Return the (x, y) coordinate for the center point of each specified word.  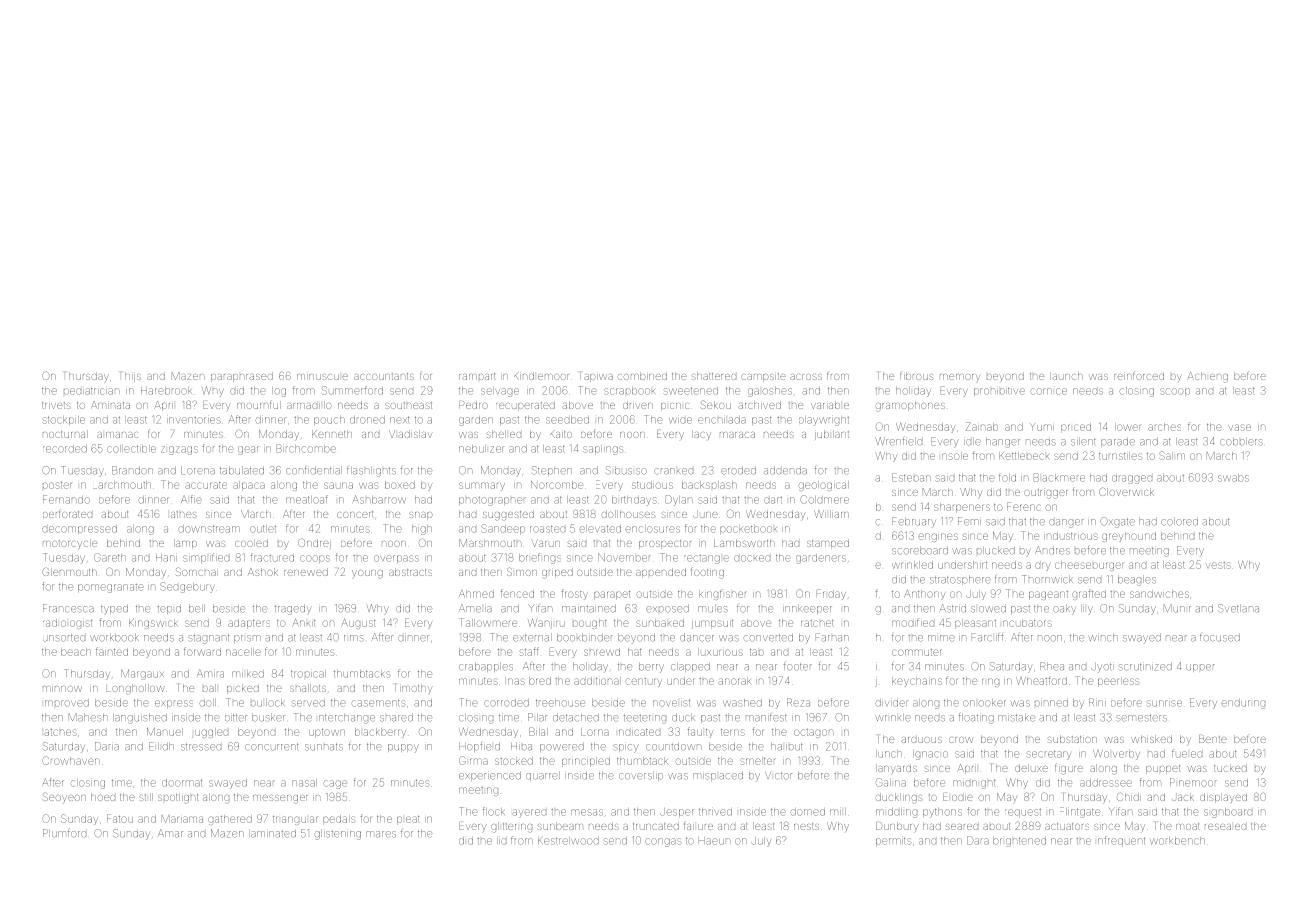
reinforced (1139, 376)
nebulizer (481, 449)
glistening (338, 835)
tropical (308, 674)
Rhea (1052, 666)
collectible (131, 449)
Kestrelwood (568, 841)
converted (768, 638)
